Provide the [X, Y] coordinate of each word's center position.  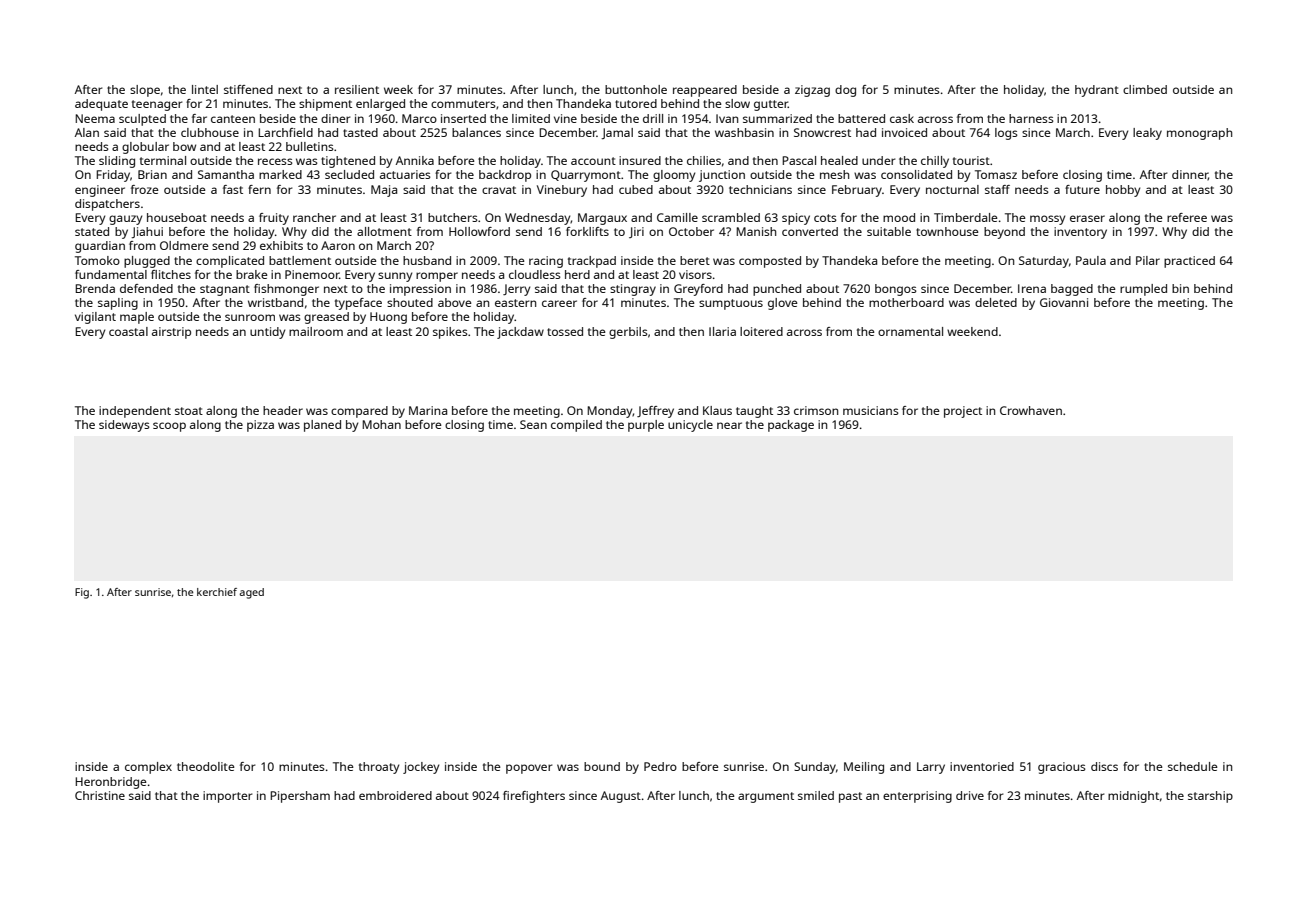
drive [970, 795]
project [963, 412]
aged [251, 593]
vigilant [95, 318]
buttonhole [636, 89]
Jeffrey [655, 412]
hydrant [1097, 91]
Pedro [660, 766]
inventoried [982, 766]
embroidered [395, 795]
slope [145, 91]
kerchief [217, 592]
